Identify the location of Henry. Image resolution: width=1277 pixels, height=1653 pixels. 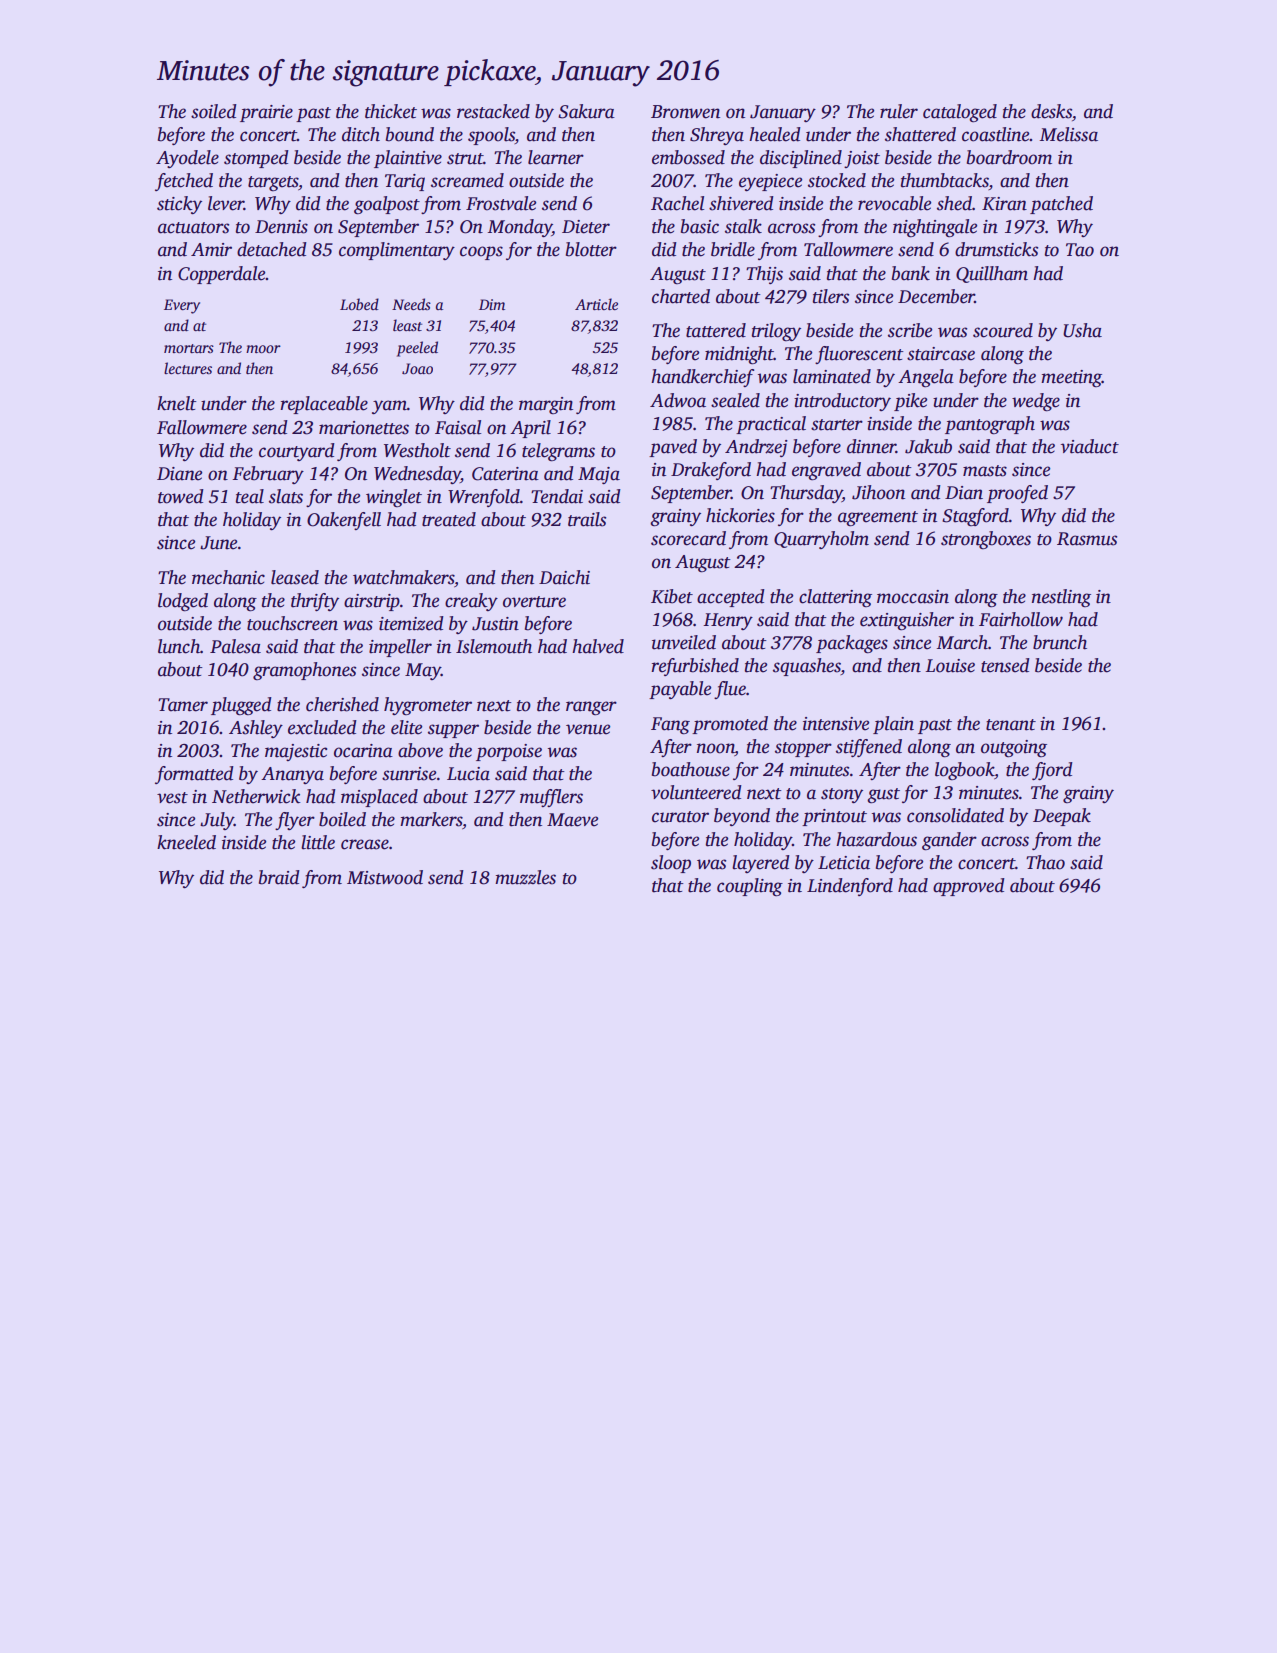
(728, 621).
